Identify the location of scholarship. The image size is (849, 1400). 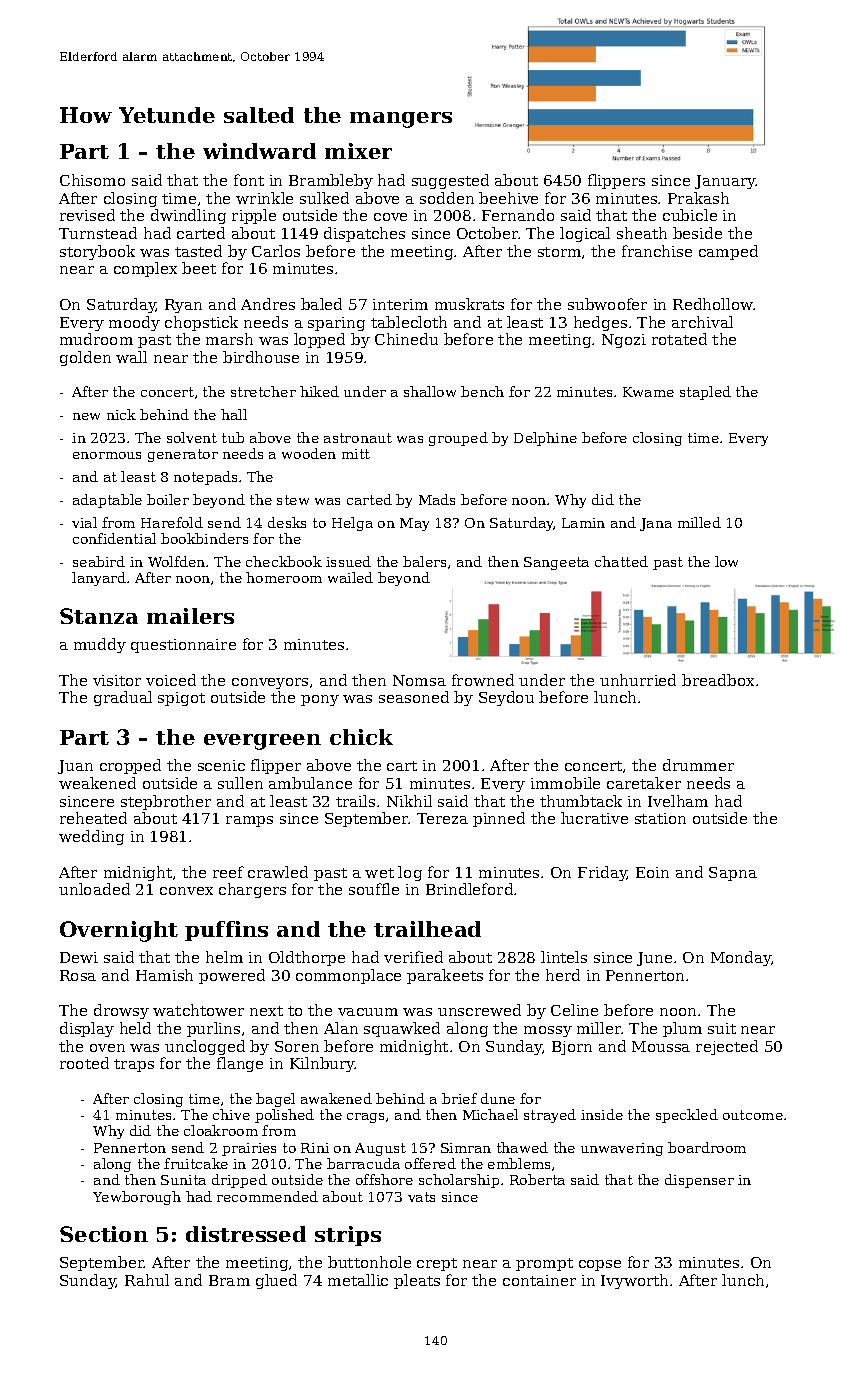
(459, 1181).
